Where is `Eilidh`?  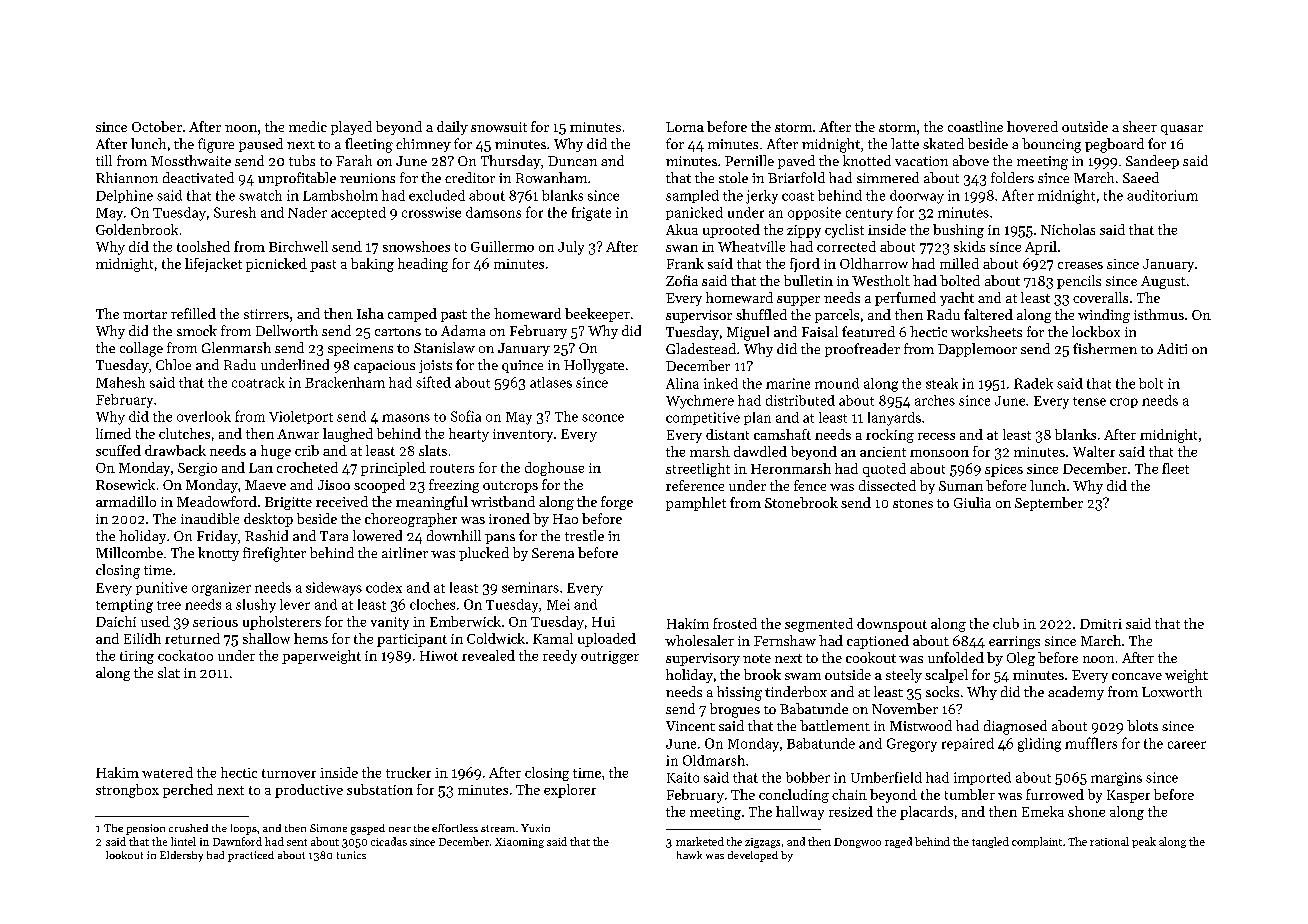
Eilidh is located at coordinates (142, 638).
